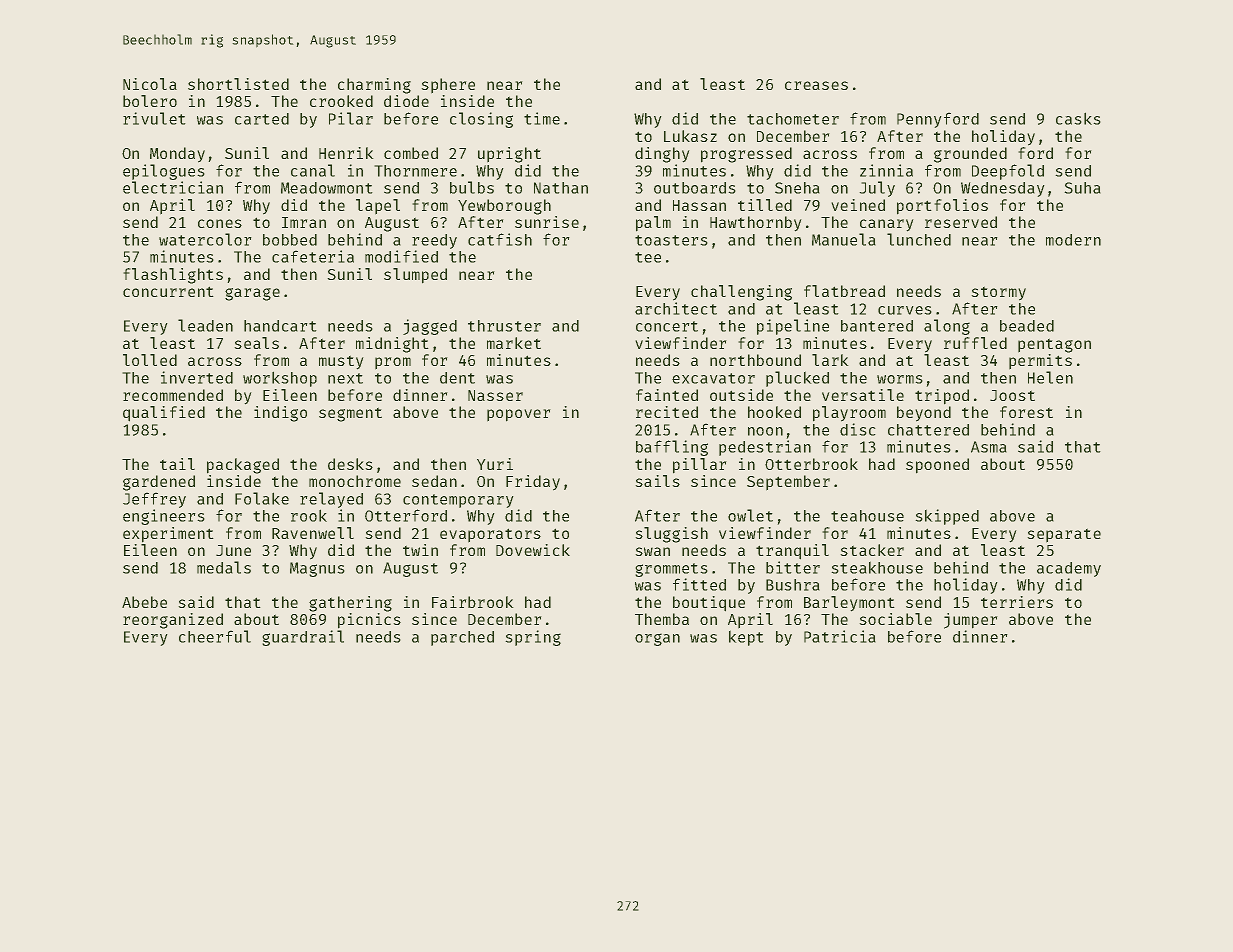 Image resolution: width=1233 pixels, height=952 pixels. Describe the element at coordinates (351, 118) in the screenshot. I see `Pilar` at that location.
